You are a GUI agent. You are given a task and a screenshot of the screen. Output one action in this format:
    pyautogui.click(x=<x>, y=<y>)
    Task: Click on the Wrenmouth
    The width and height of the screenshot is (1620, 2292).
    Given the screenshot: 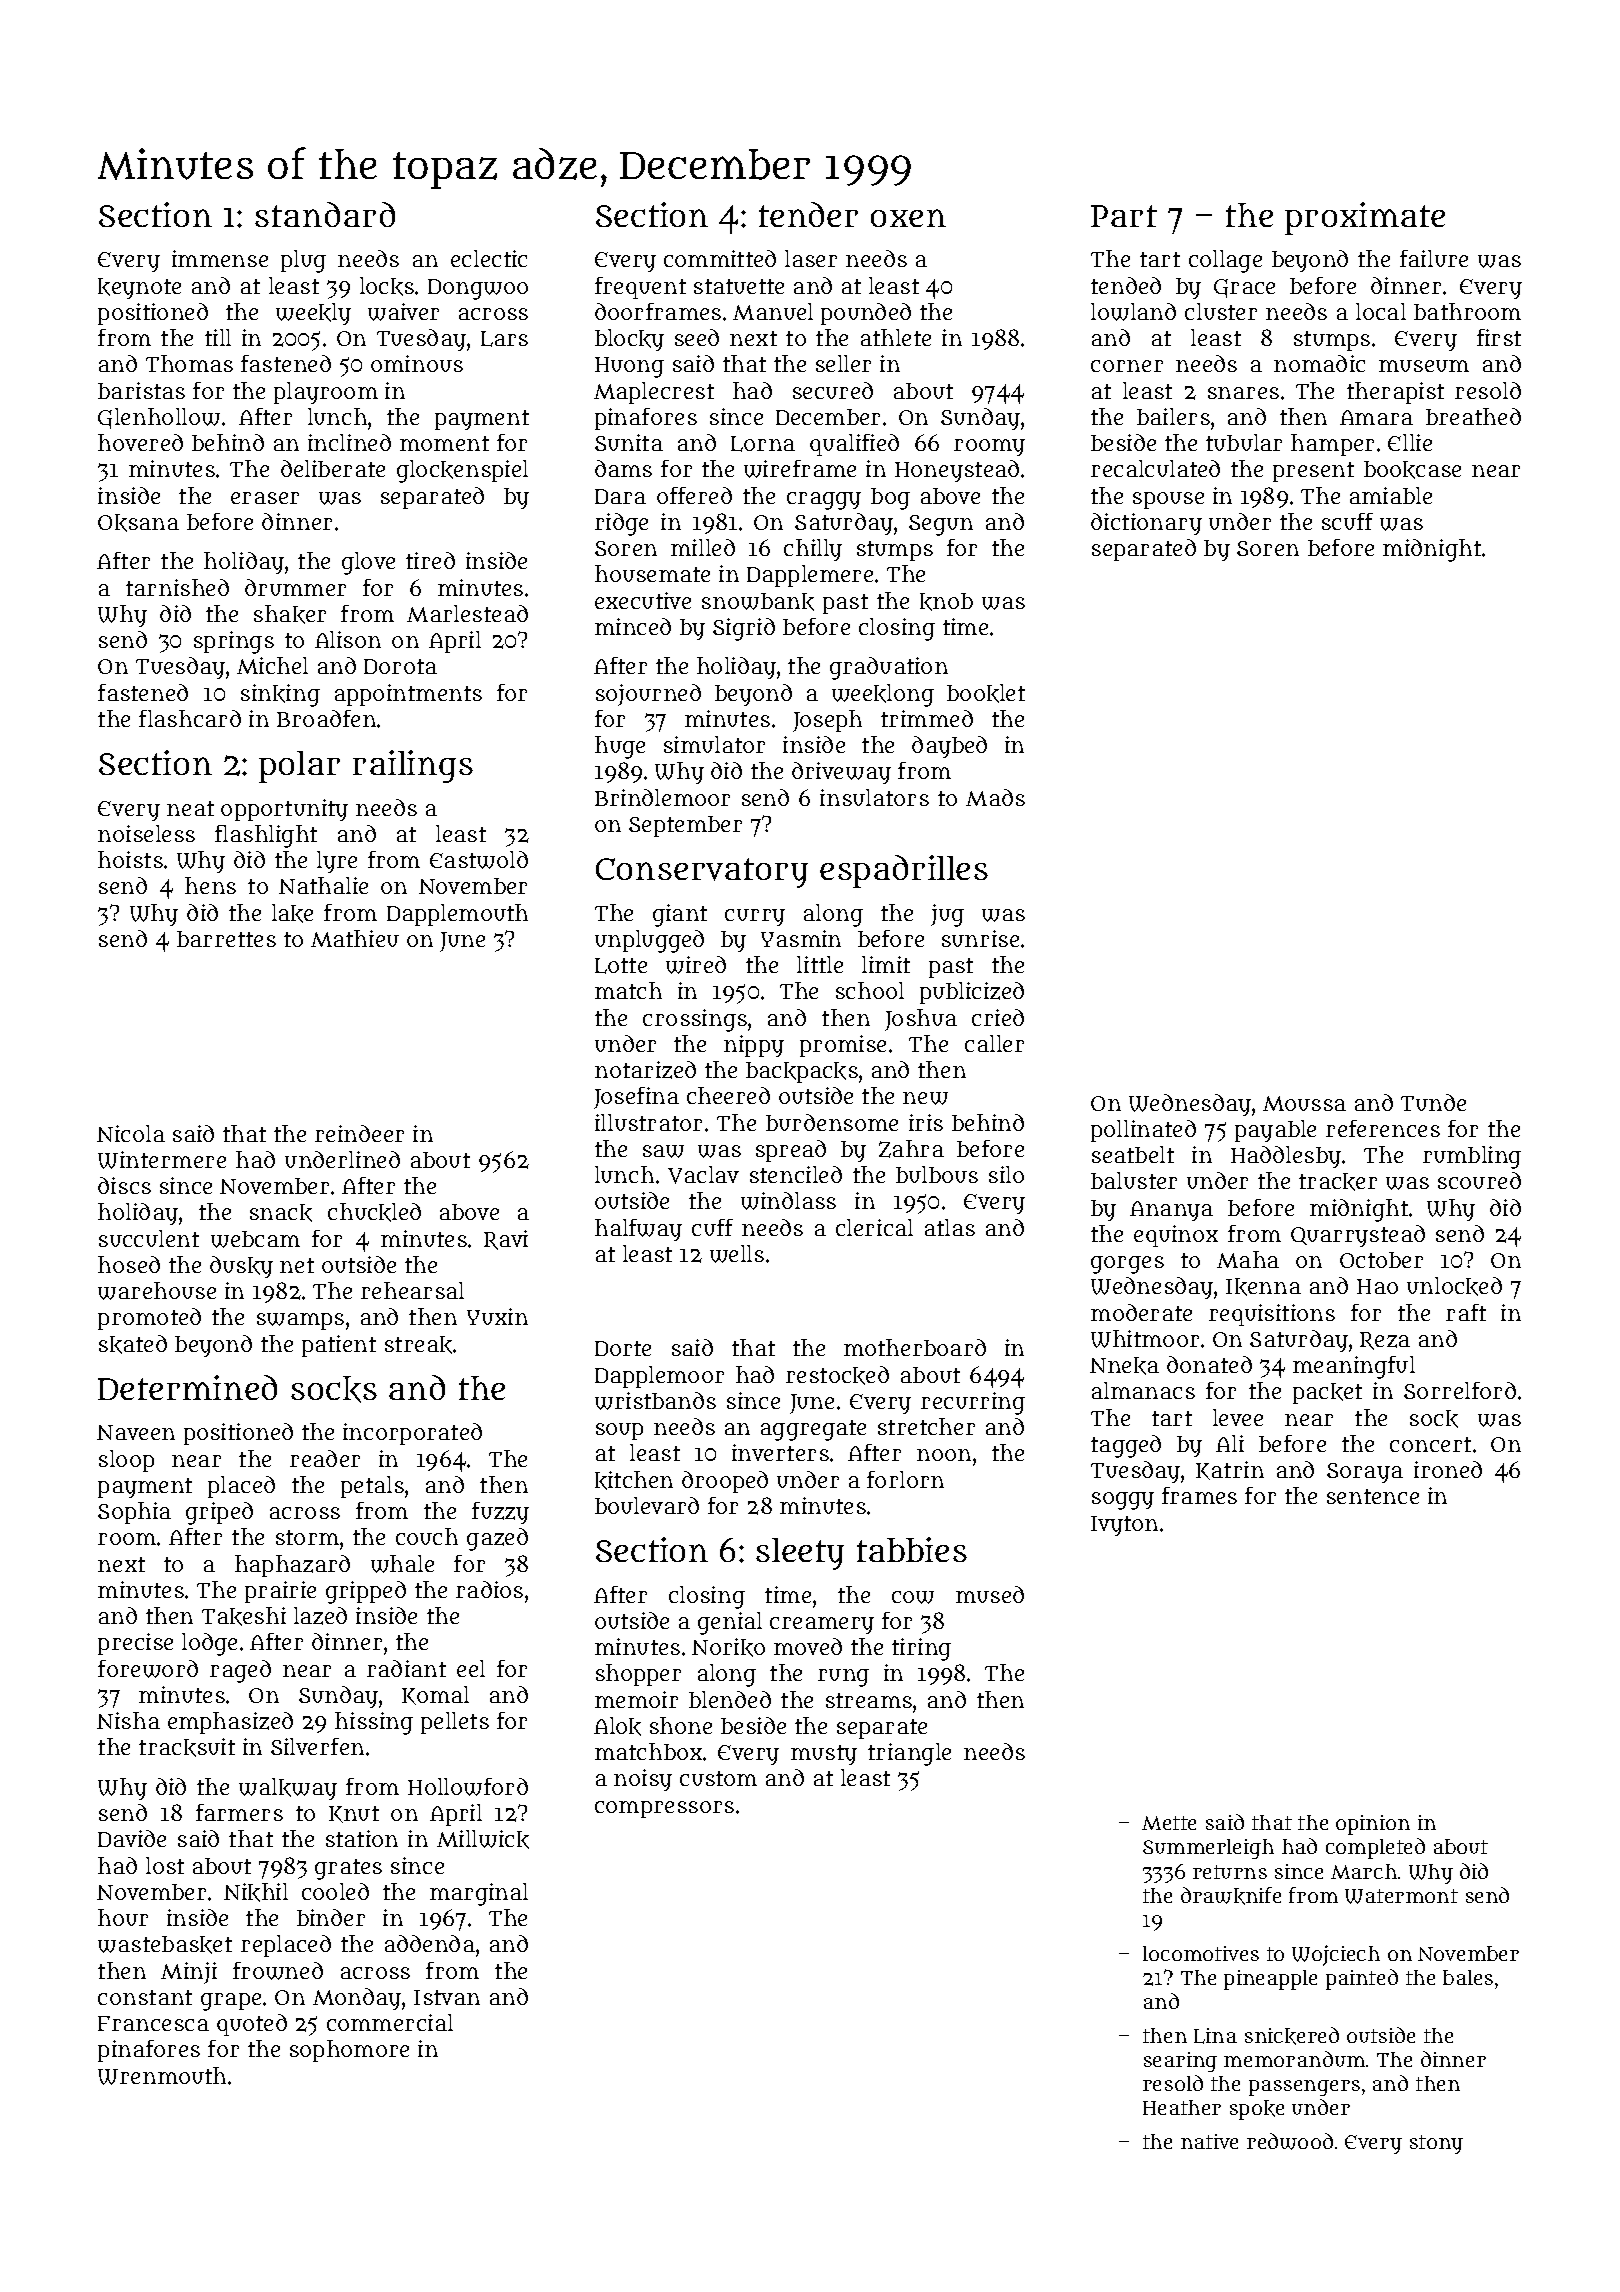 What is the action you would take?
    pyautogui.click(x=162, y=2076)
